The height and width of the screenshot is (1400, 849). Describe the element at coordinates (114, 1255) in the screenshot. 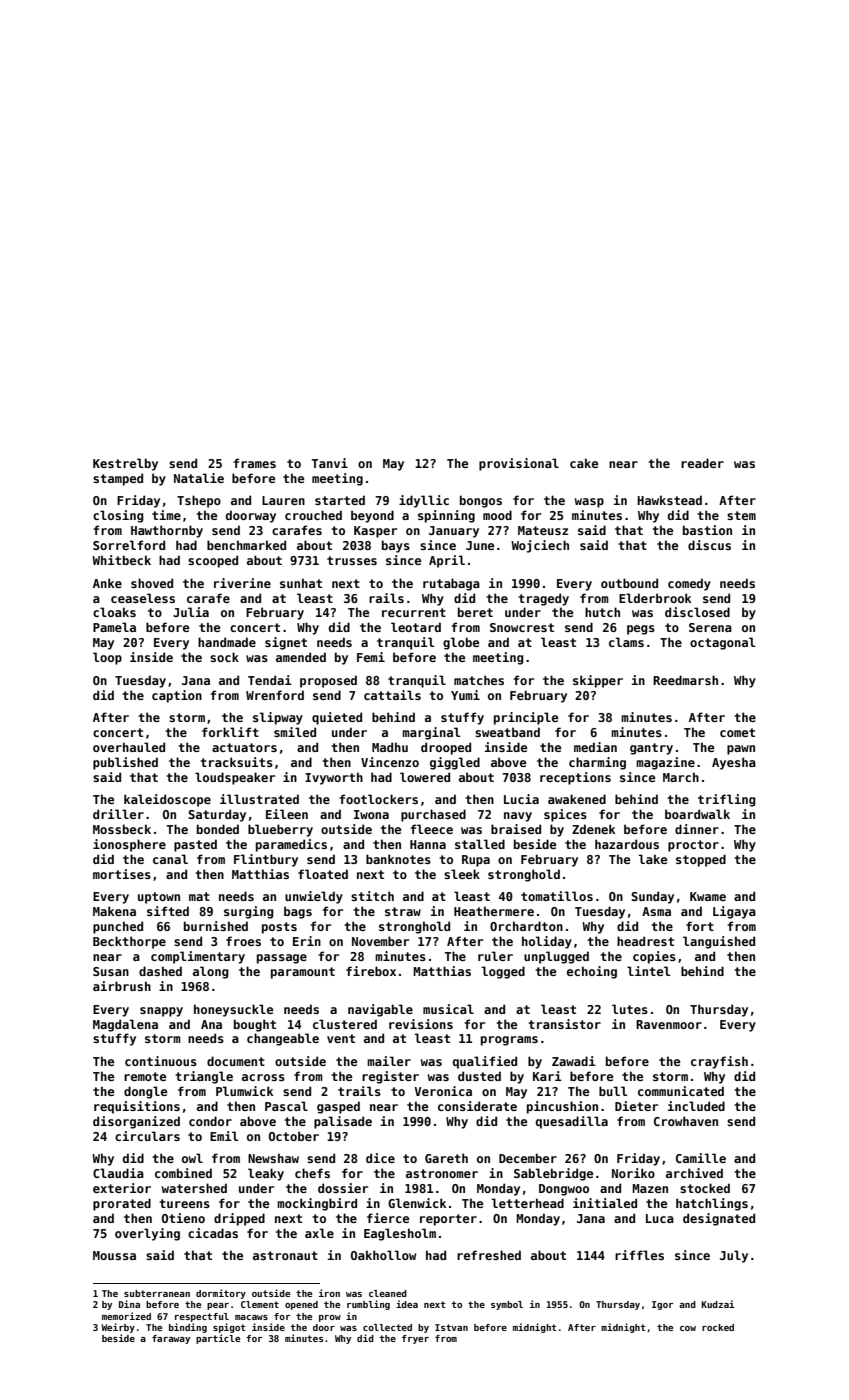

I see `Moussa` at that location.
